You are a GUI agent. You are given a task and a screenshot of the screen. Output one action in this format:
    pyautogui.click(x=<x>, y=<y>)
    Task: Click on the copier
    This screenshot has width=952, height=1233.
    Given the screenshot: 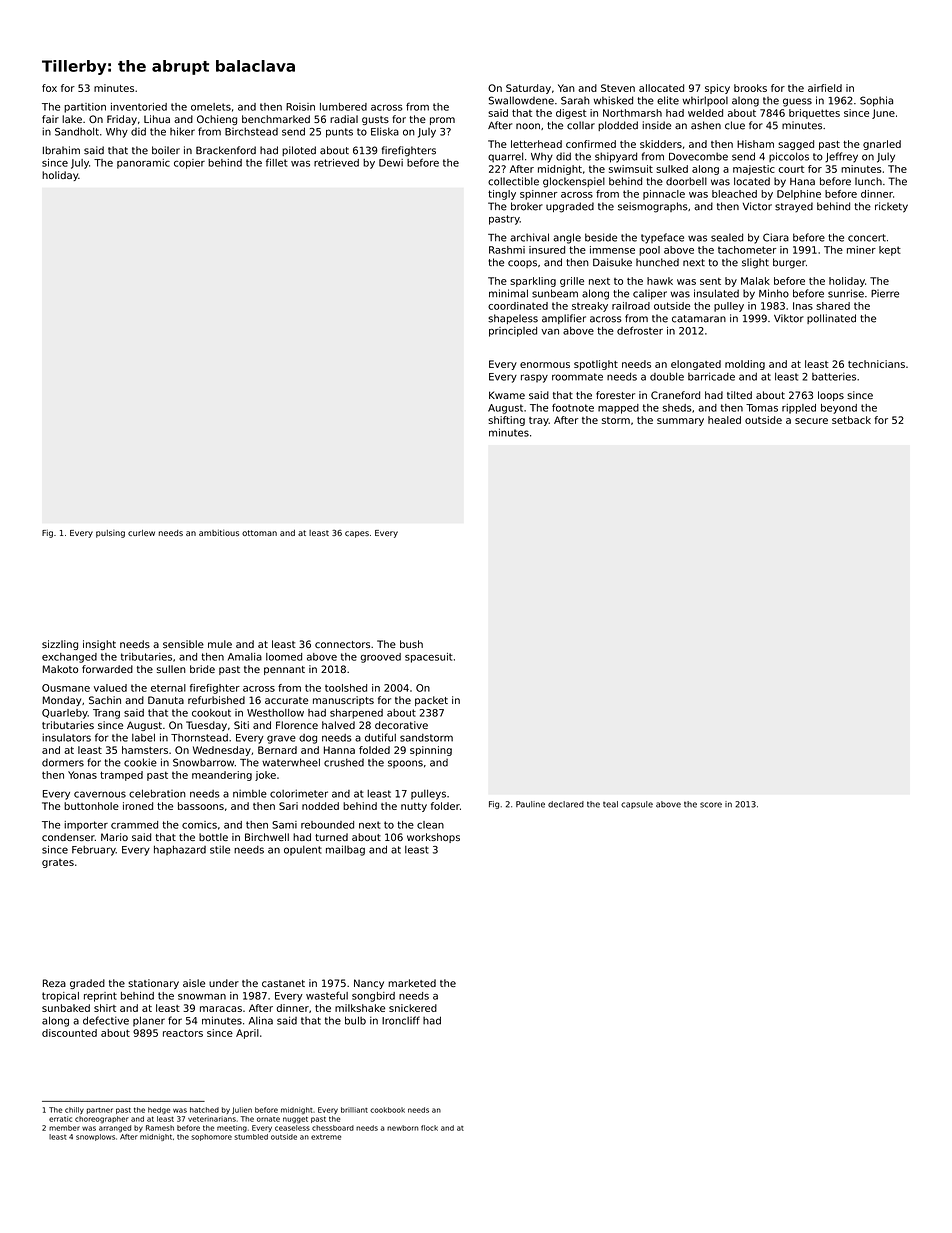 What is the action you would take?
    pyautogui.click(x=189, y=164)
